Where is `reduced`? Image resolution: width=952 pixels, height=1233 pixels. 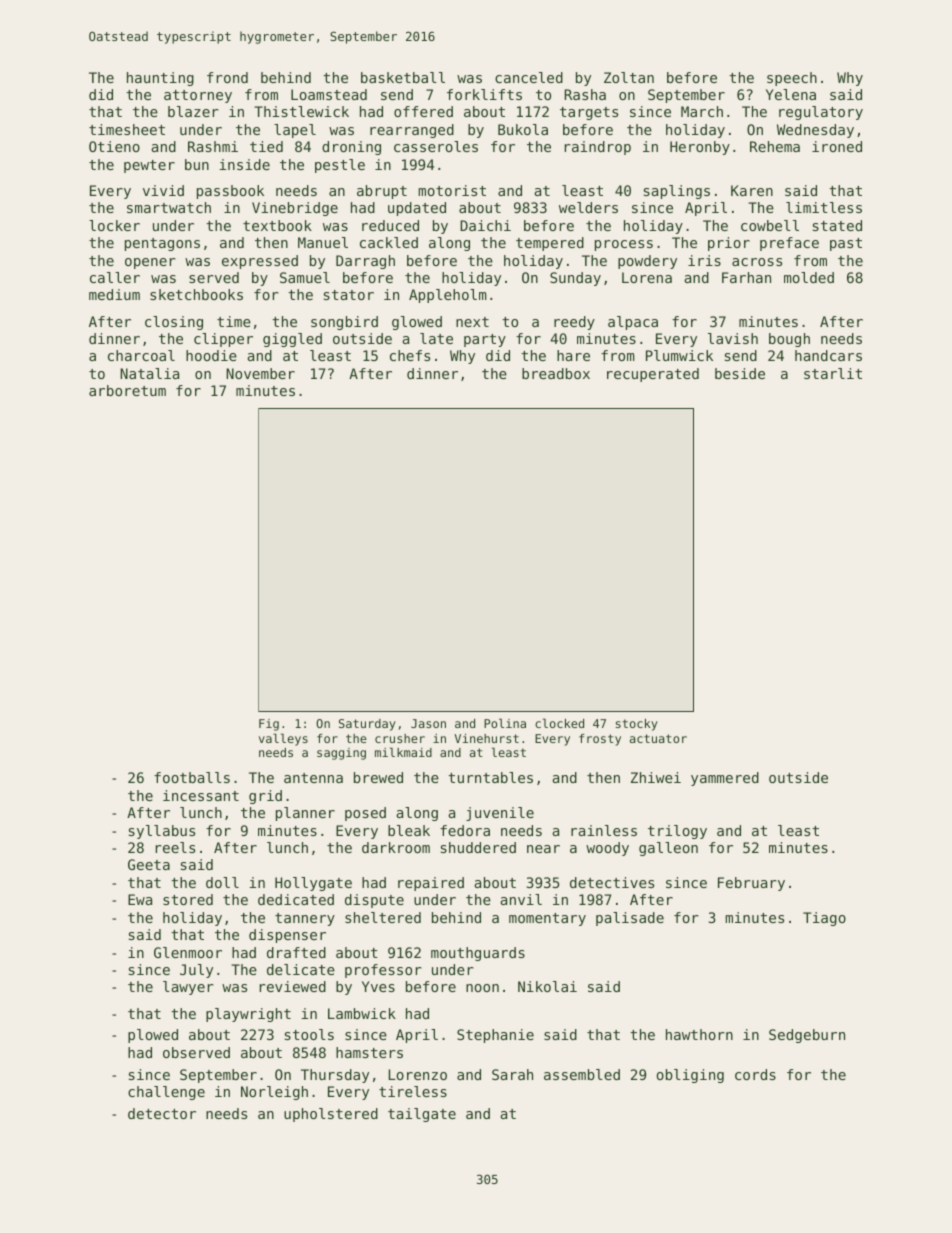
reduced is located at coordinates (390, 225).
